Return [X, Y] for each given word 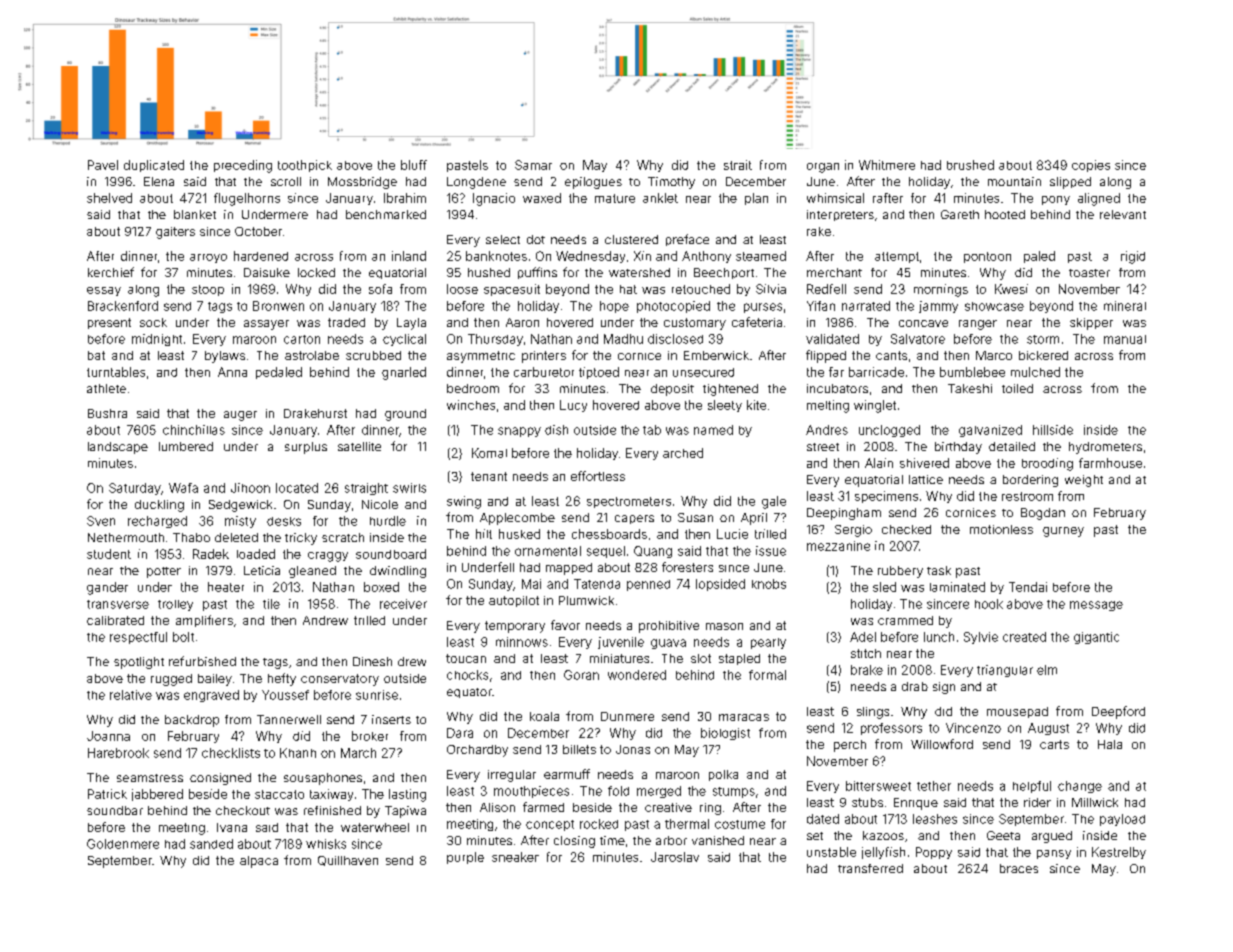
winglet [875, 406]
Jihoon [250, 488]
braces [1019, 868]
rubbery [900, 572]
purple [465, 858]
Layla [411, 324]
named [713, 430]
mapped [569, 569]
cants [891, 355]
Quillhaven [348, 861]
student [109, 554]
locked [316, 272]
